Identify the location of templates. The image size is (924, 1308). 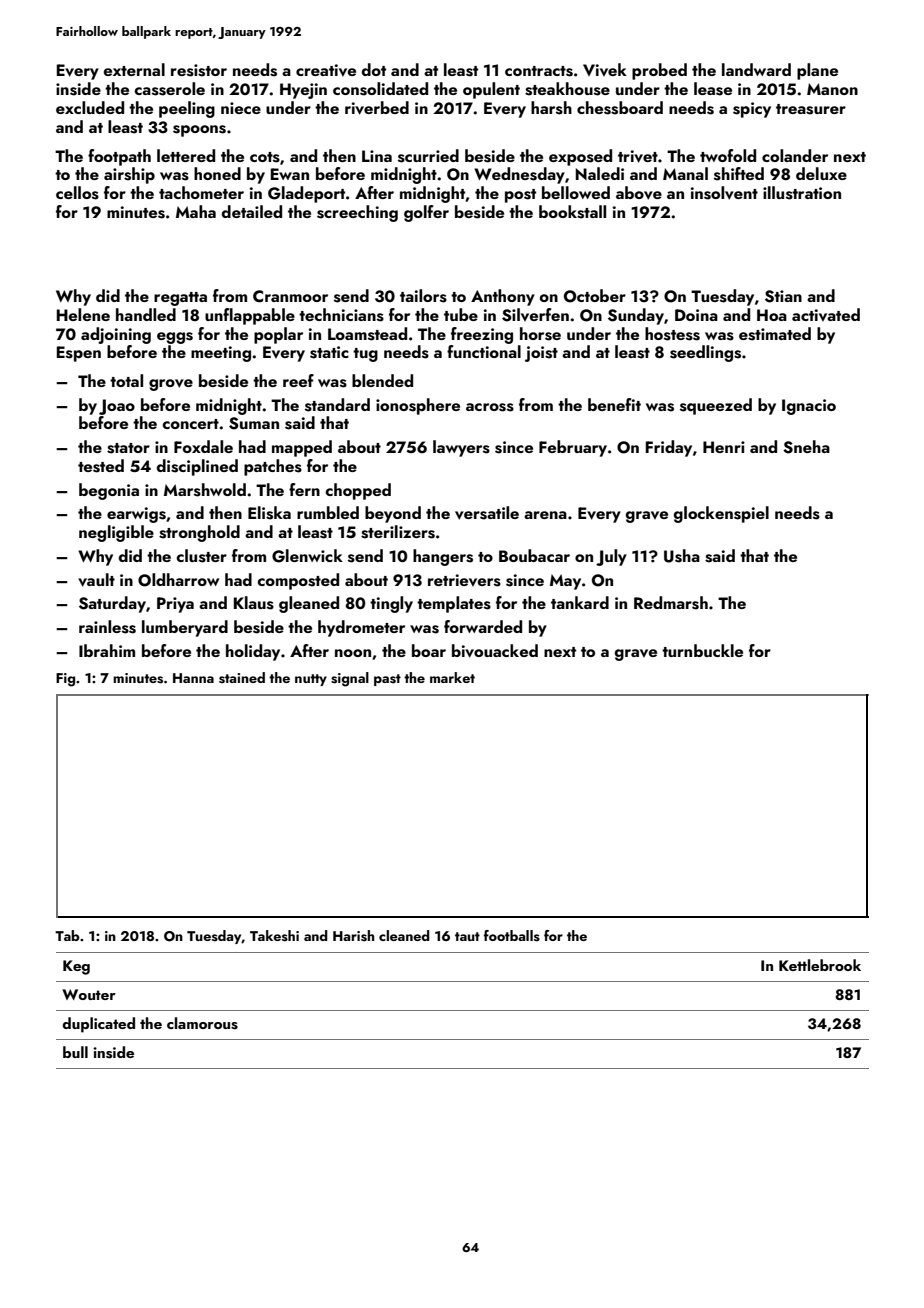
(454, 604).
